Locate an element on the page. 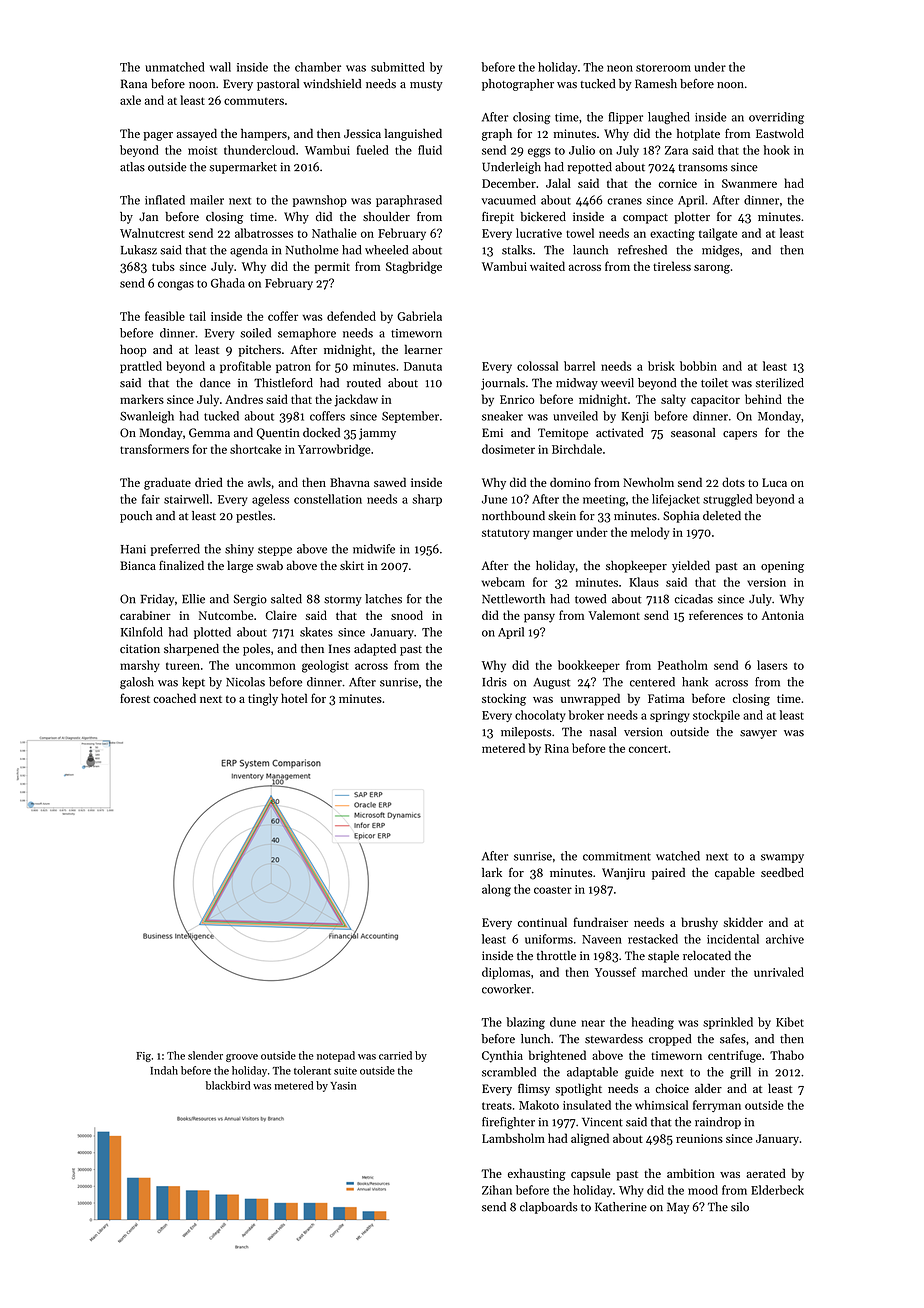  blackbird is located at coordinates (228, 1085).
